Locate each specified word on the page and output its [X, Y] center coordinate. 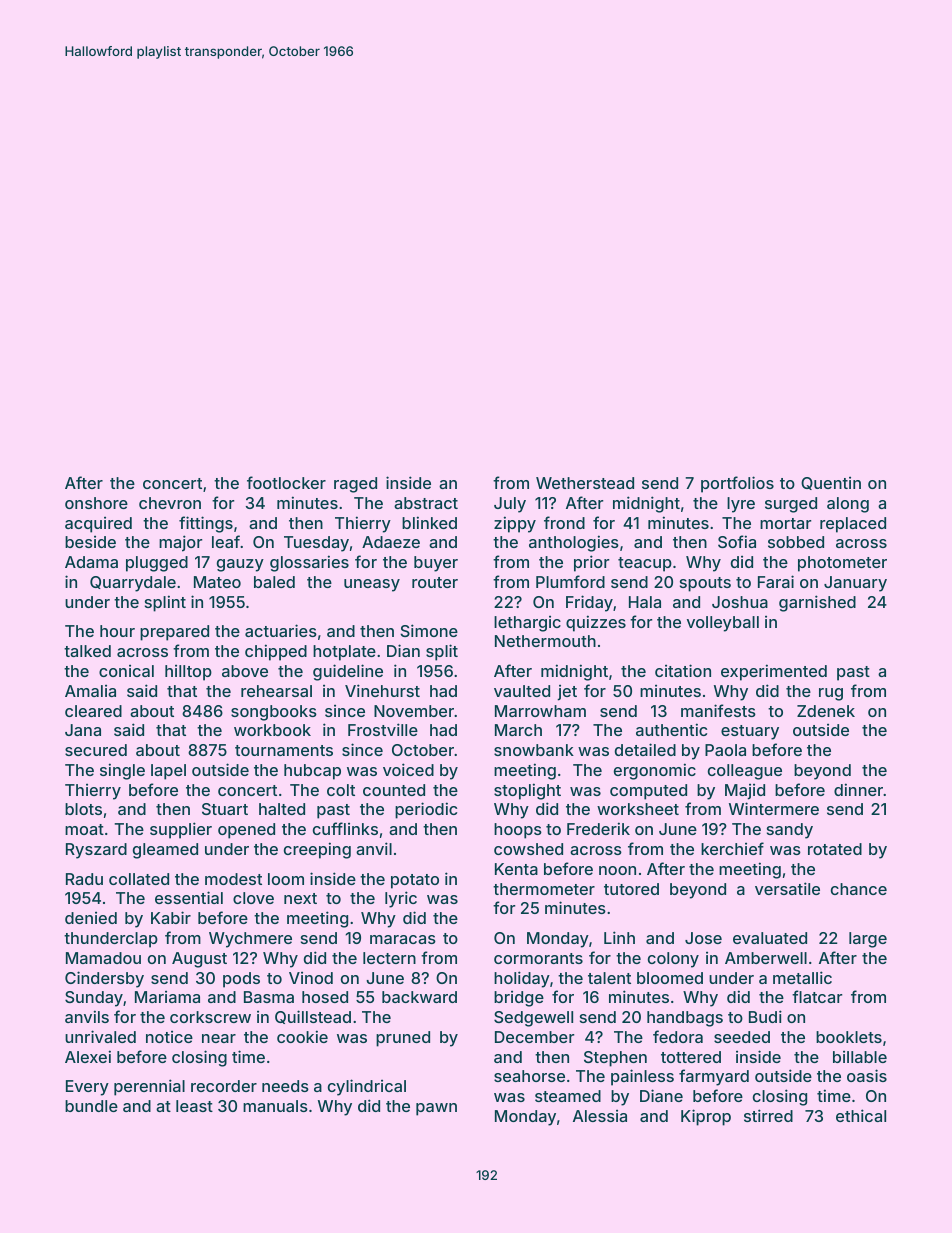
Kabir [171, 917]
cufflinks [345, 828]
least [194, 1106]
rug [831, 694]
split [442, 652]
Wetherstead [585, 483]
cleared [93, 711]
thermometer [544, 889]
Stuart [225, 809]
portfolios [737, 484]
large [868, 940]
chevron [170, 503]
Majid [745, 792]
